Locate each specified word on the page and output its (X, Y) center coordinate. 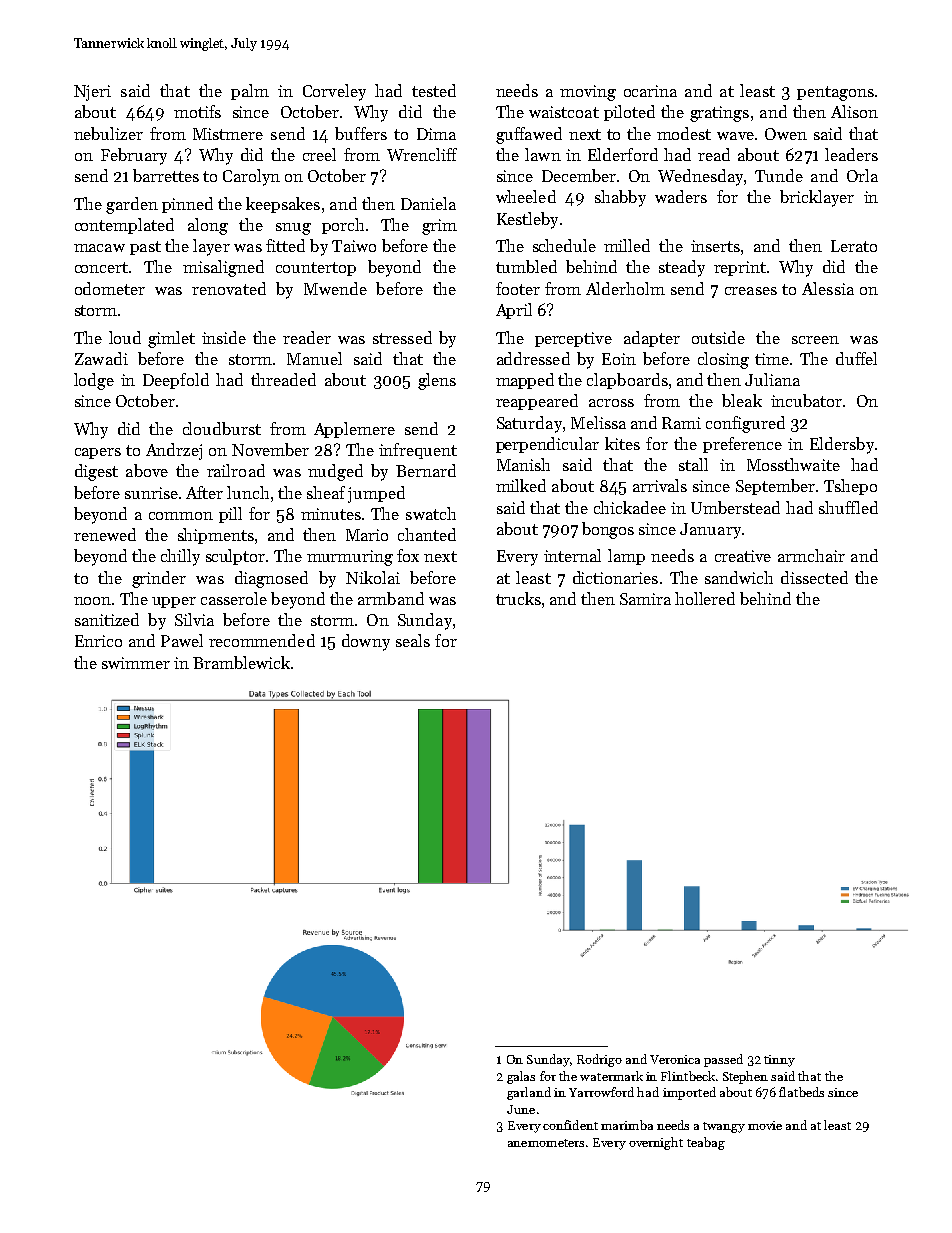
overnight (656, 1143)
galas (521, 1077)
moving (588, 93)
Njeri (92, 93)
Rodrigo (599, 1060)
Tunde (779, 175)
